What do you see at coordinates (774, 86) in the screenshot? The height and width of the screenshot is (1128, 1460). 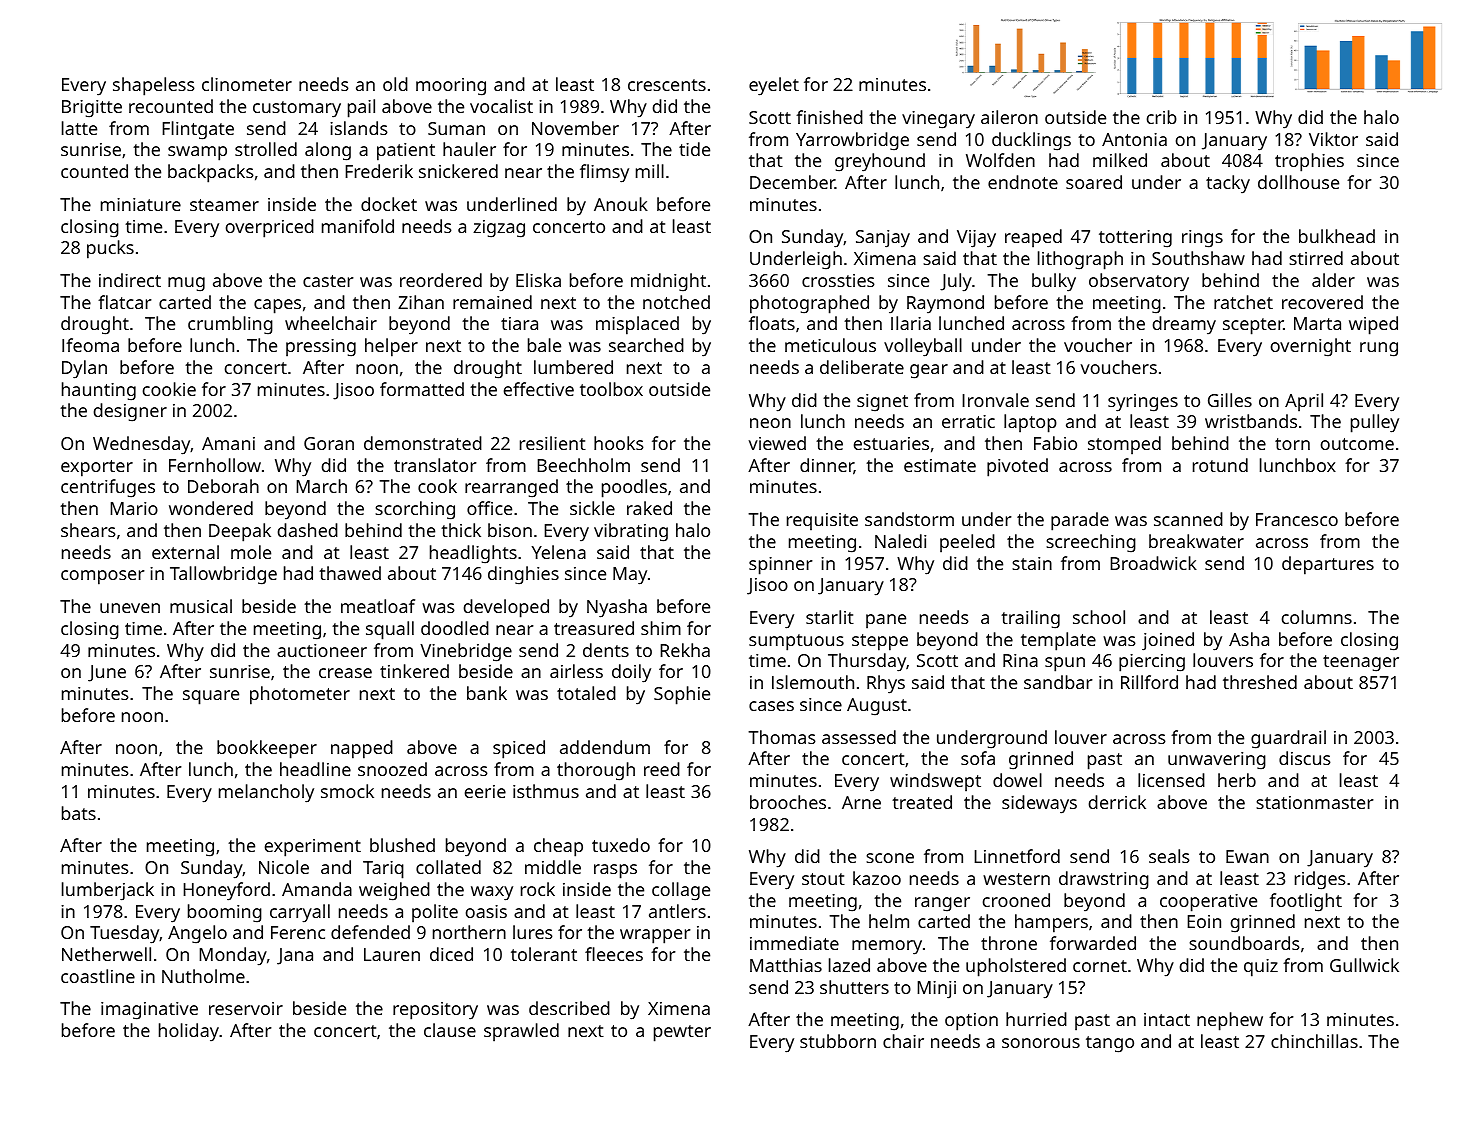 I see `eyelet` at bounding box center [774, 86].
